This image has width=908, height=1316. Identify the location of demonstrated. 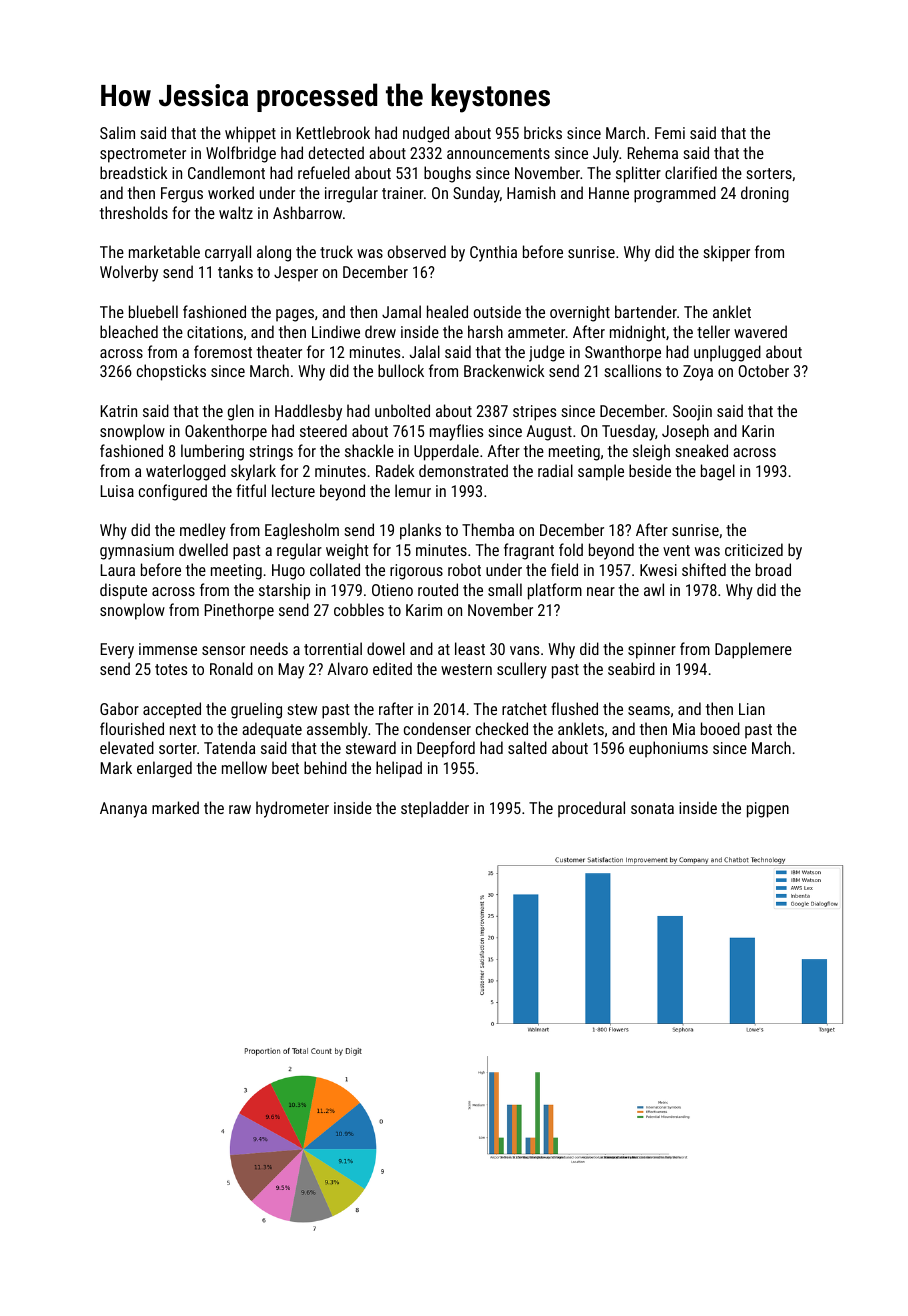
(463, 470).
